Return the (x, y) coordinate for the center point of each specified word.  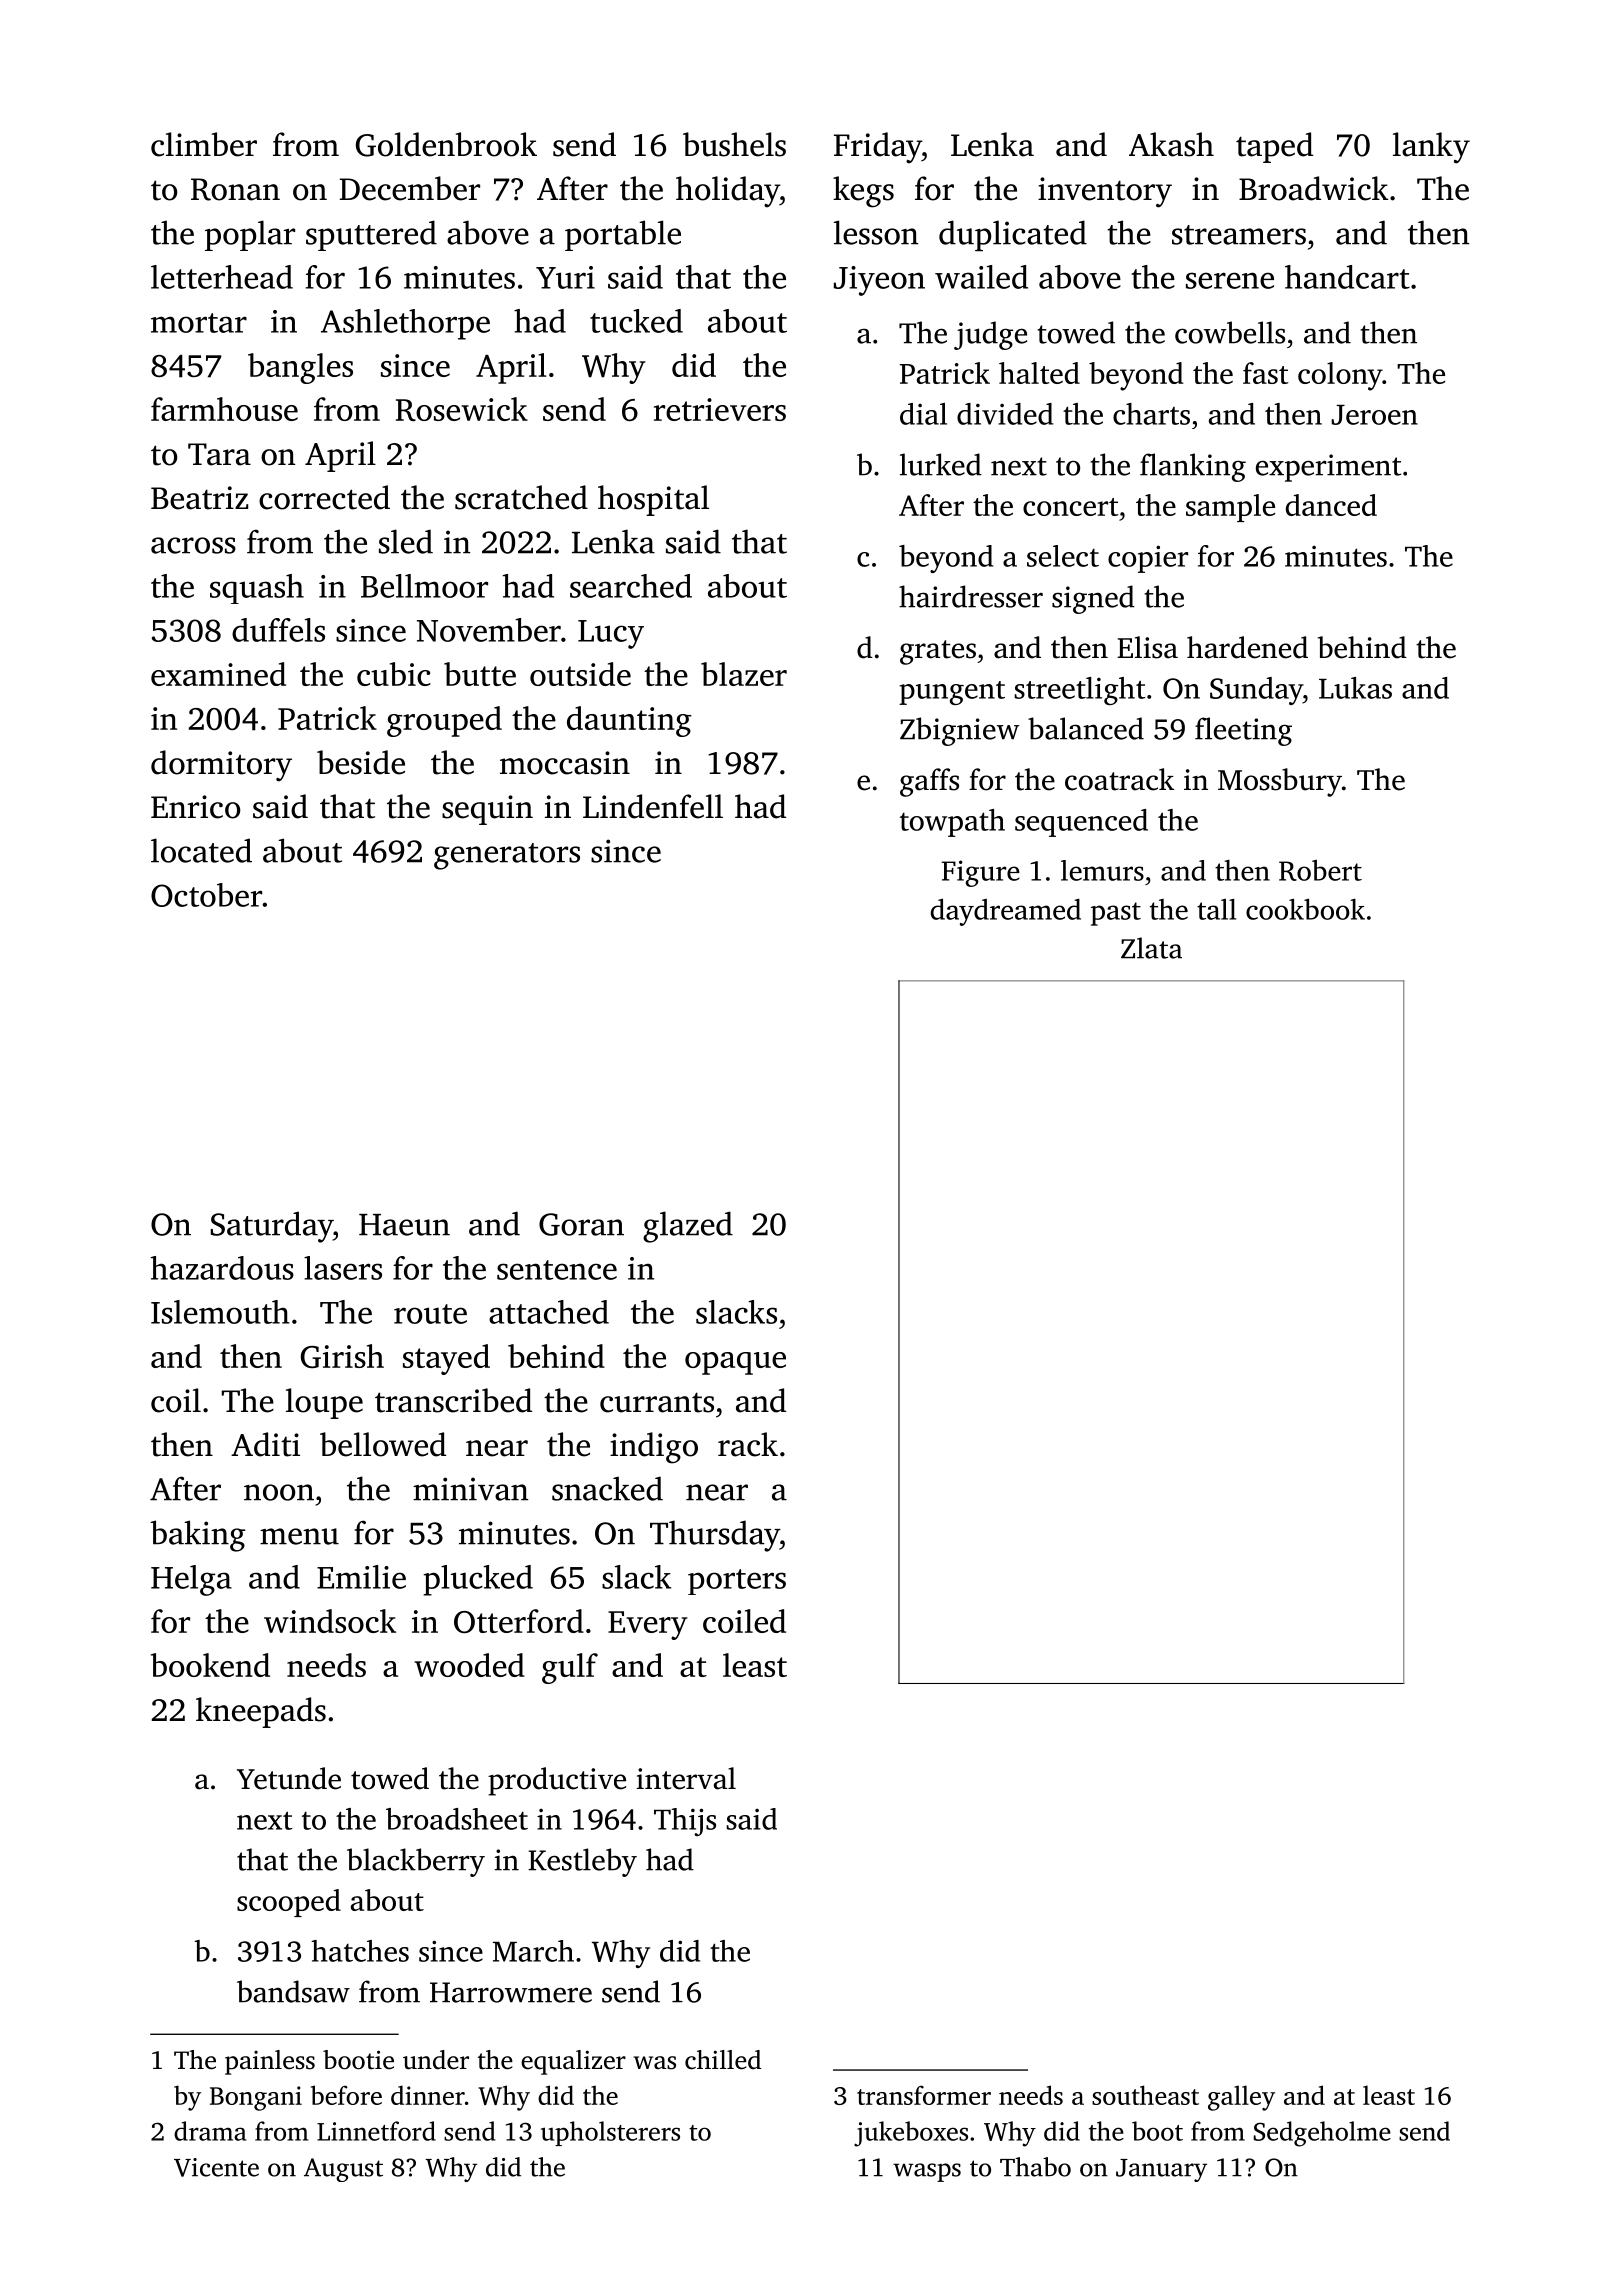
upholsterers (610, 2133)
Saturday (271, 1227)
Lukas (1355, 688)
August (343, 2170)
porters (737, 1582)
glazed (688, 1227)
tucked (636, 321)
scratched (521, 497)
